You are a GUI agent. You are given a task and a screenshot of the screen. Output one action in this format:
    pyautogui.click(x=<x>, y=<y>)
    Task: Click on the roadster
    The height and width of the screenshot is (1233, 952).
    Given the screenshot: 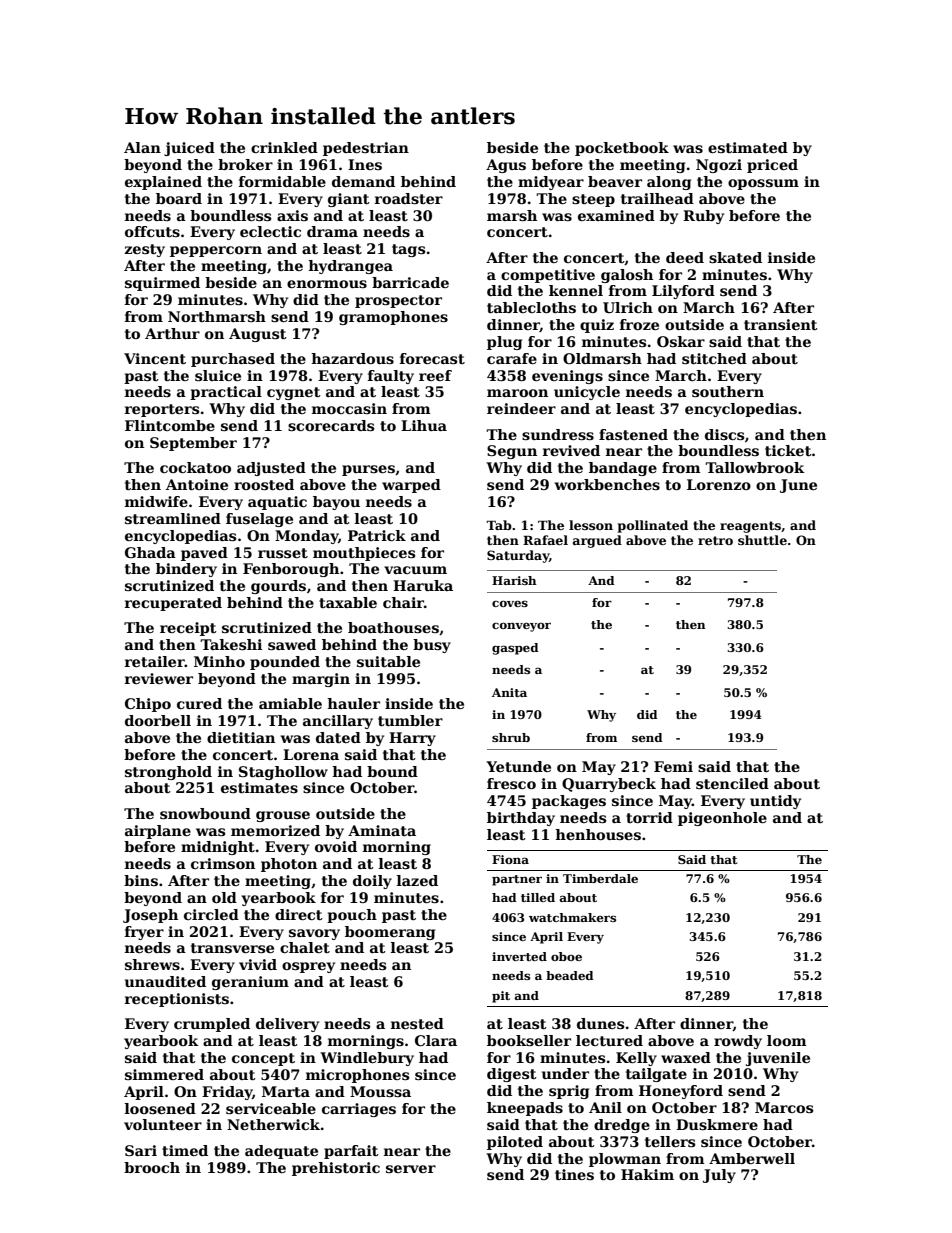 What is the action you would take?
    pyautogui.click(x=409, y=198)
